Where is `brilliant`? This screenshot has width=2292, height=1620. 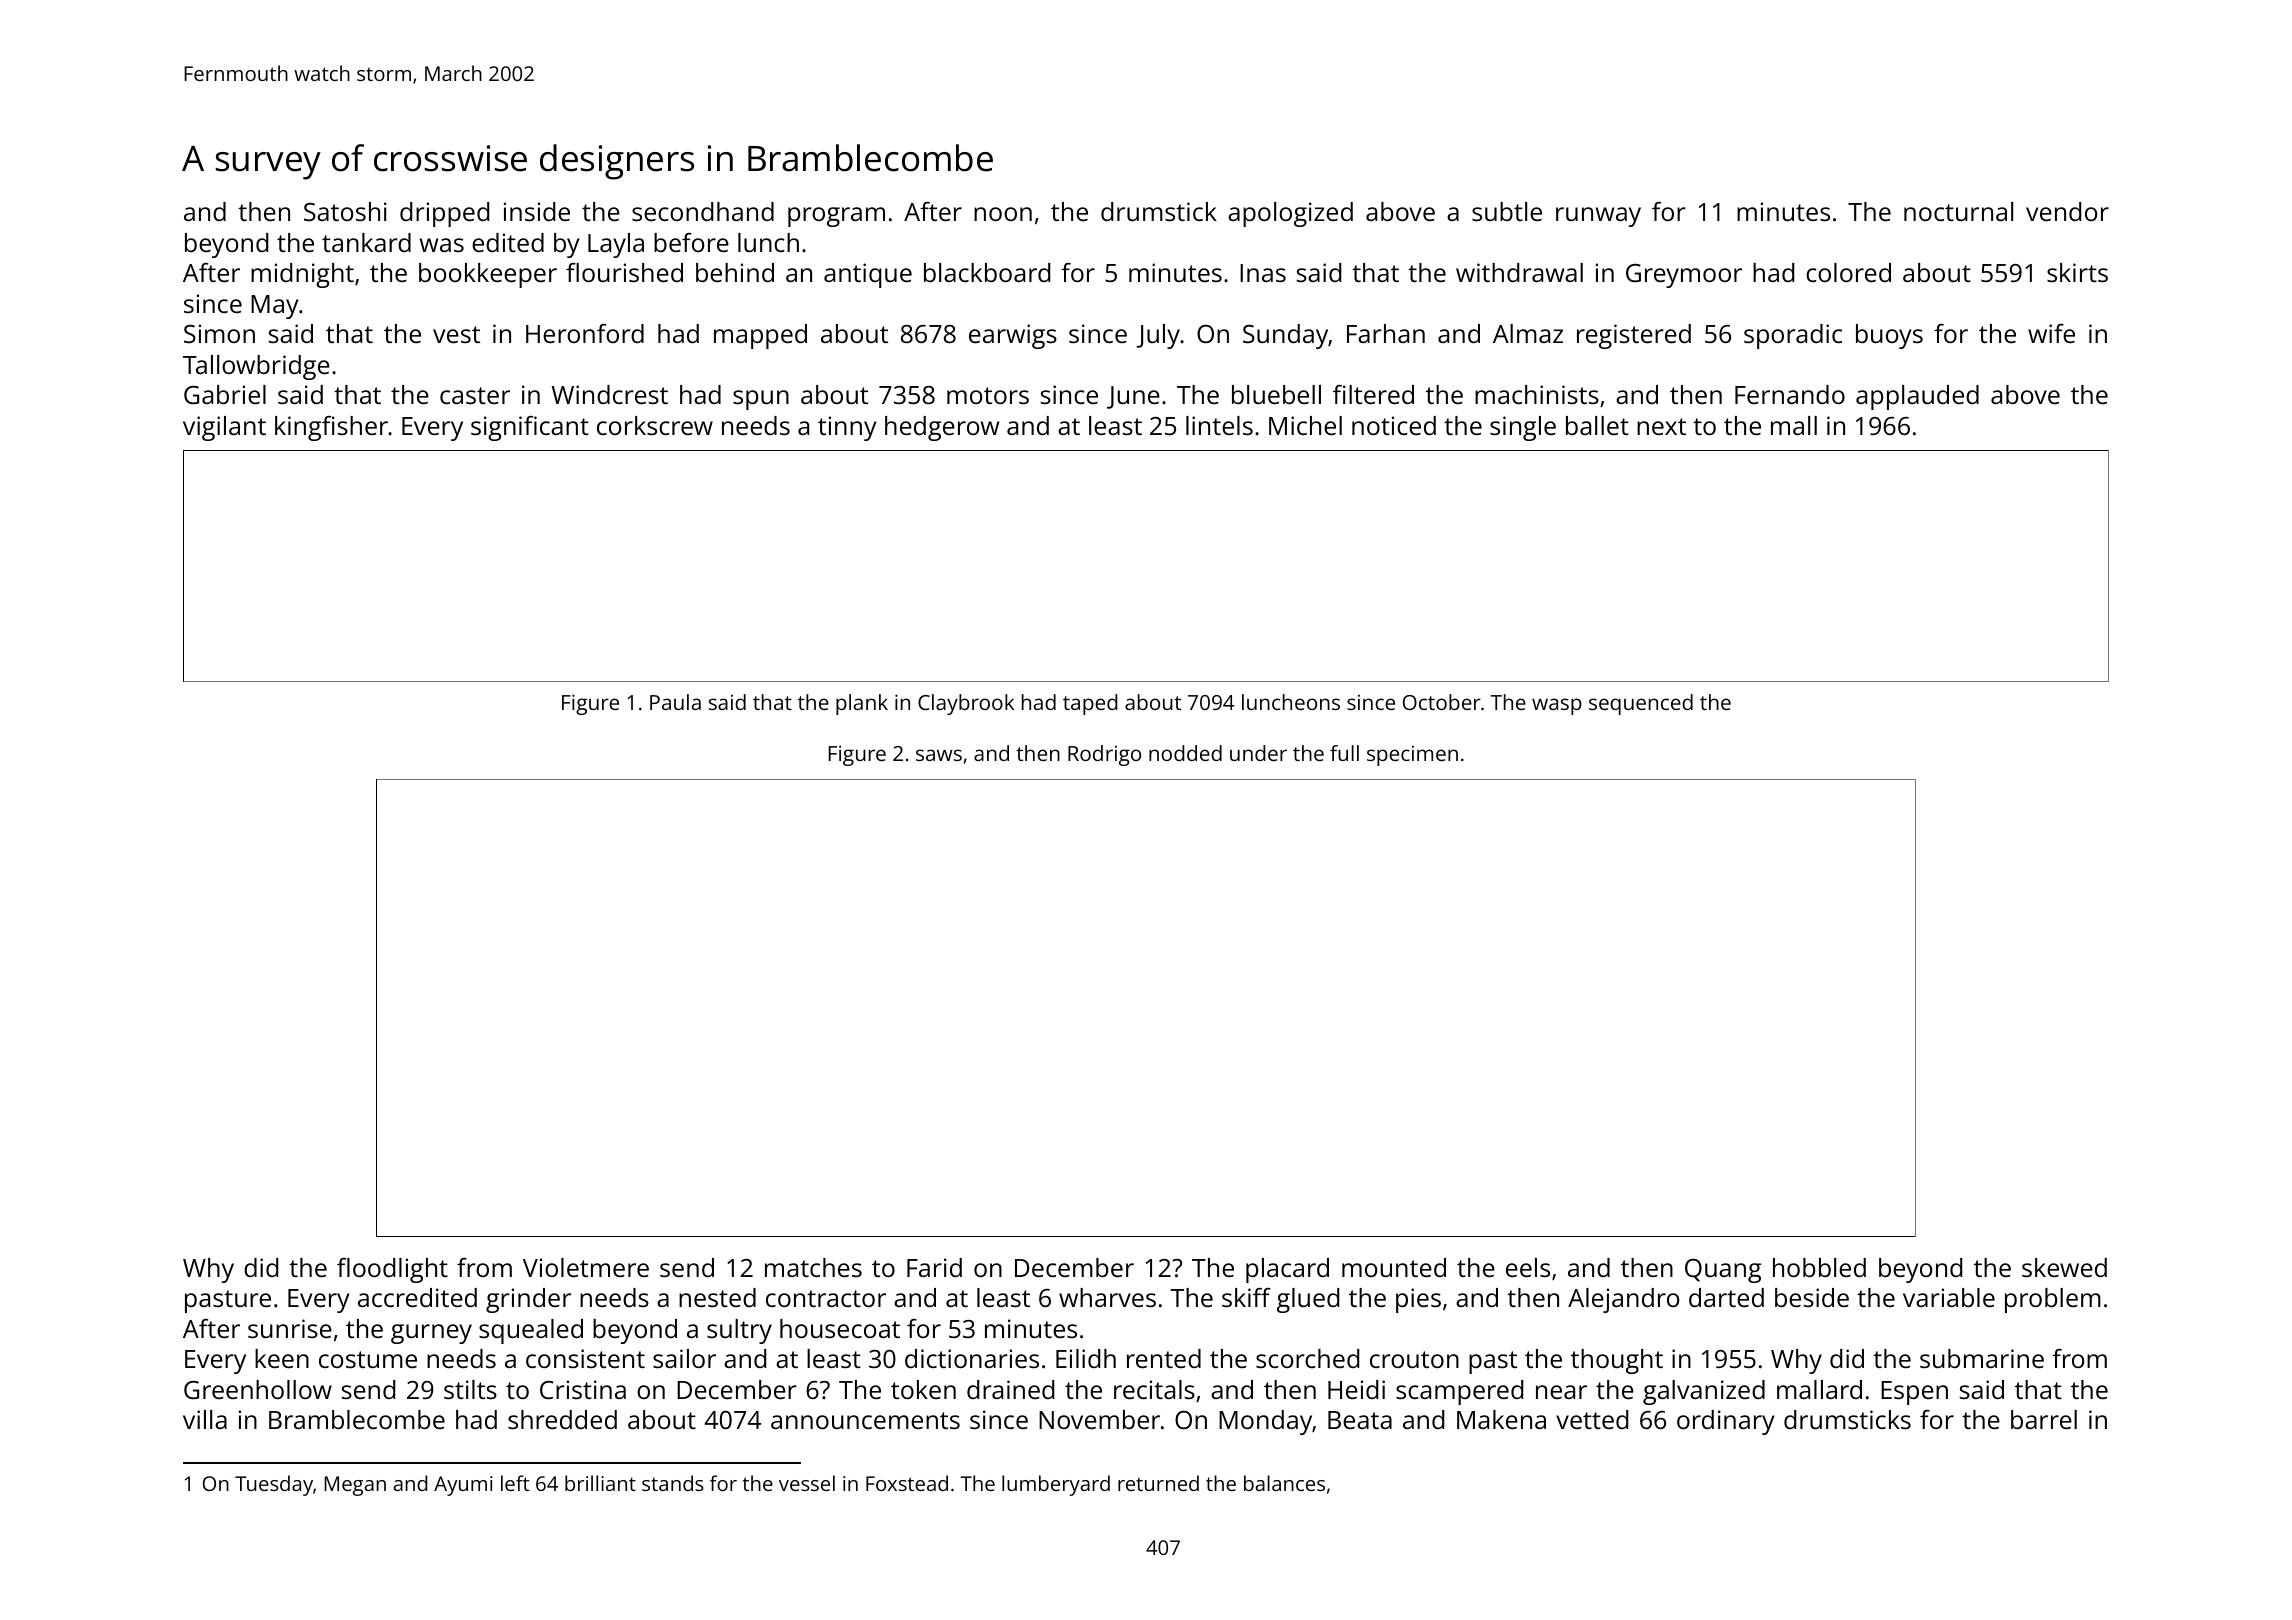
brilliant is located at coordinates (600, 1483).
